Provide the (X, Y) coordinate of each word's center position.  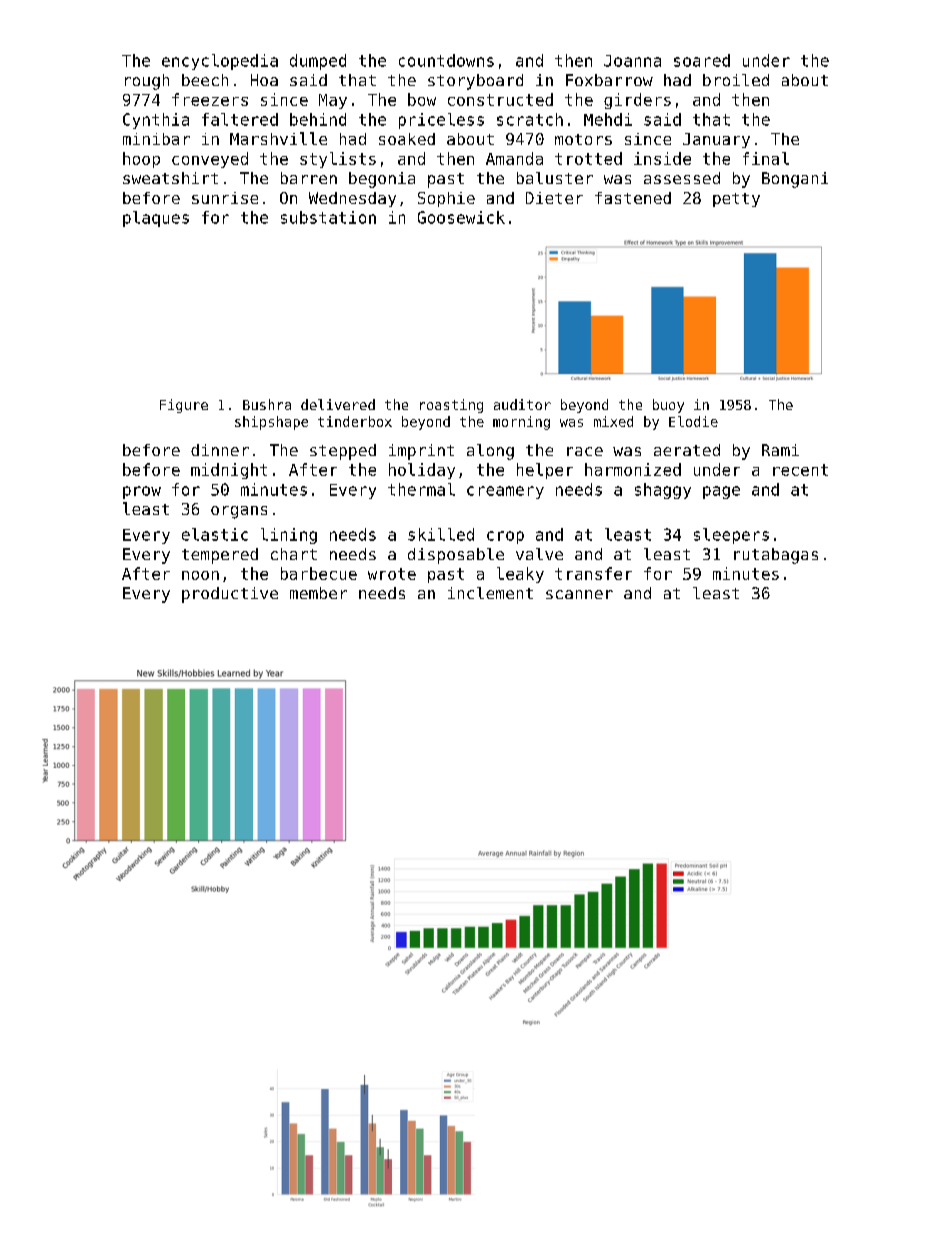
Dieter (554, 198)
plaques (156, 219)
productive (230, 595)
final (766, 158)
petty (736, 200)
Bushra (267, 404)
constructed (500, 99)
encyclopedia (220, 62)
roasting (451, 406)
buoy (668, 406)
